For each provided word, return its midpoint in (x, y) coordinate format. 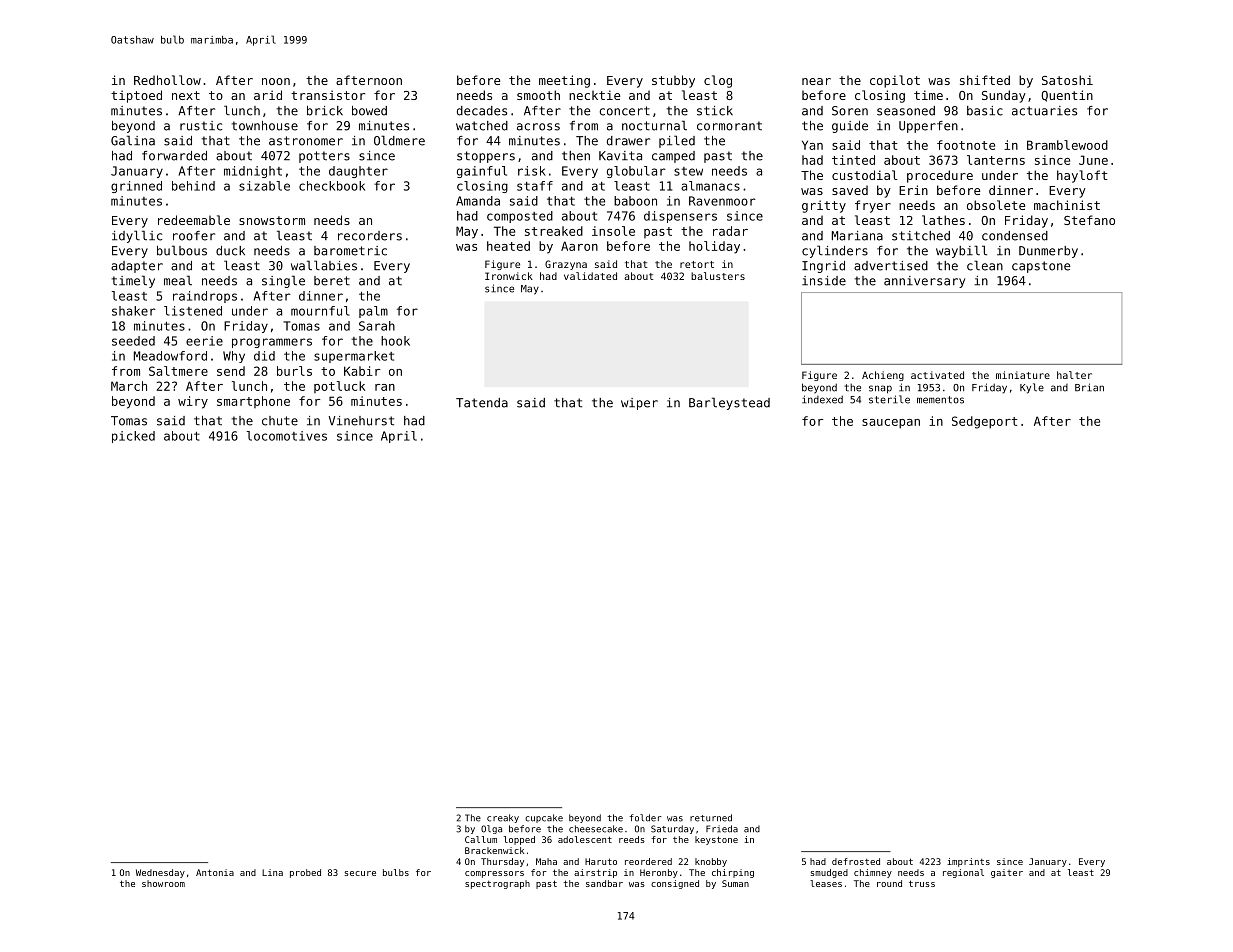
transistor (328, 95)
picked (133, 437)
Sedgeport (984, 422)
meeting (564, 81)
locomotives (287, 436)
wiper (639, 404)
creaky (503, 818)
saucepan (891, 424)
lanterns (996, 160)
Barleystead (729, 403)
